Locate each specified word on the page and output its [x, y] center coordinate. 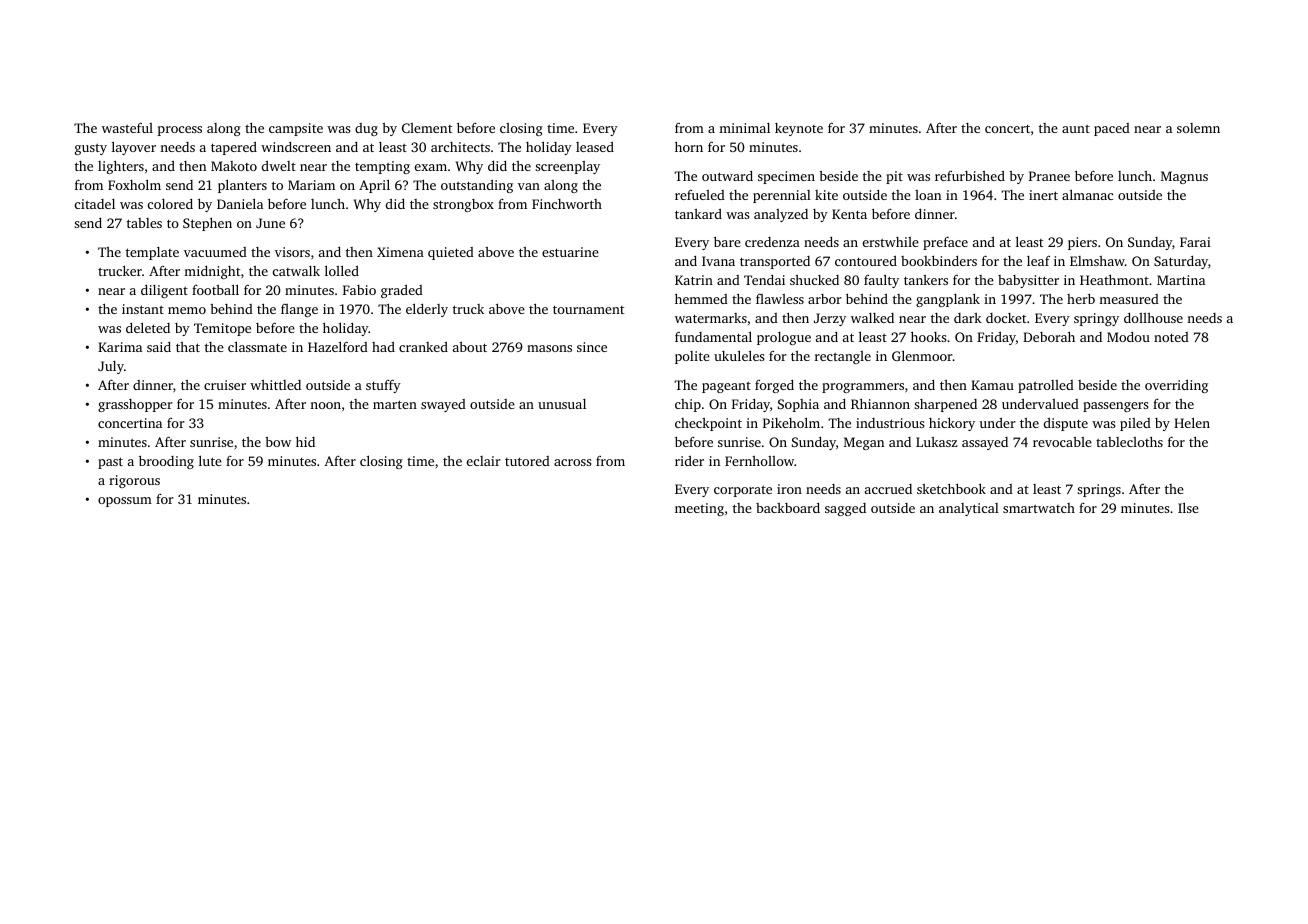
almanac [1087, 194]
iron [789, 489]
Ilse [1188, 507]
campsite [296, 129]
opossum [125, 502]
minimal [744, 128]
